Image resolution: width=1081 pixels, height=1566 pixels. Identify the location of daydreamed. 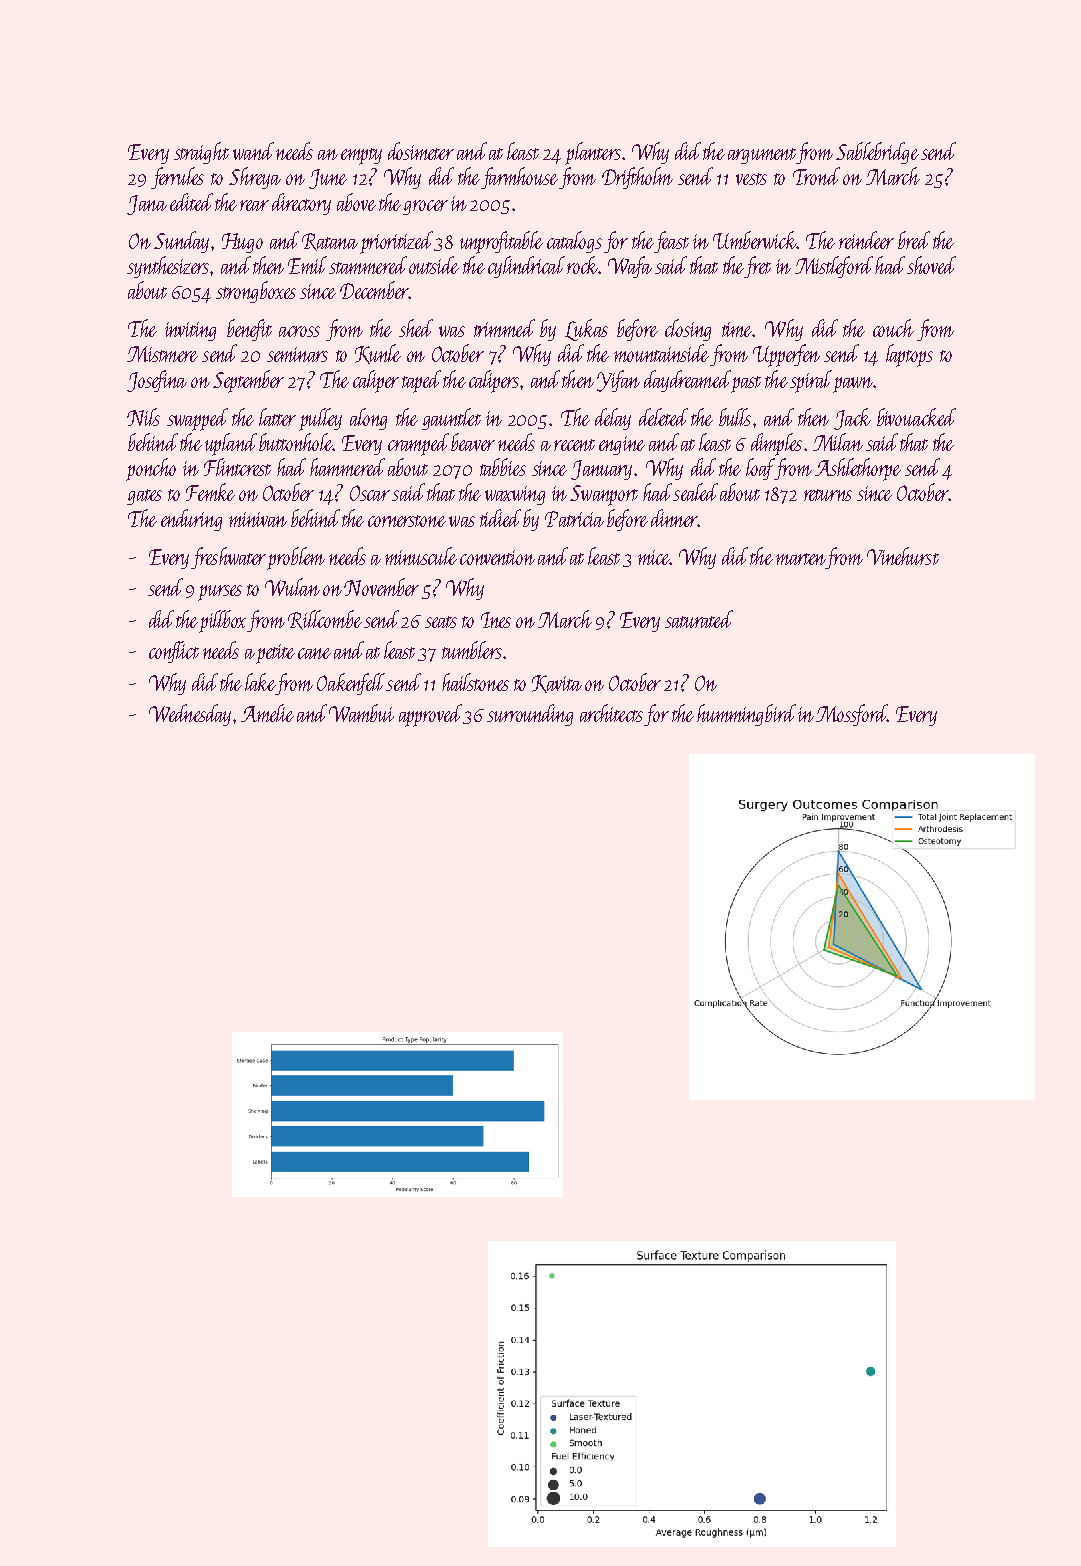
(687, 381).
